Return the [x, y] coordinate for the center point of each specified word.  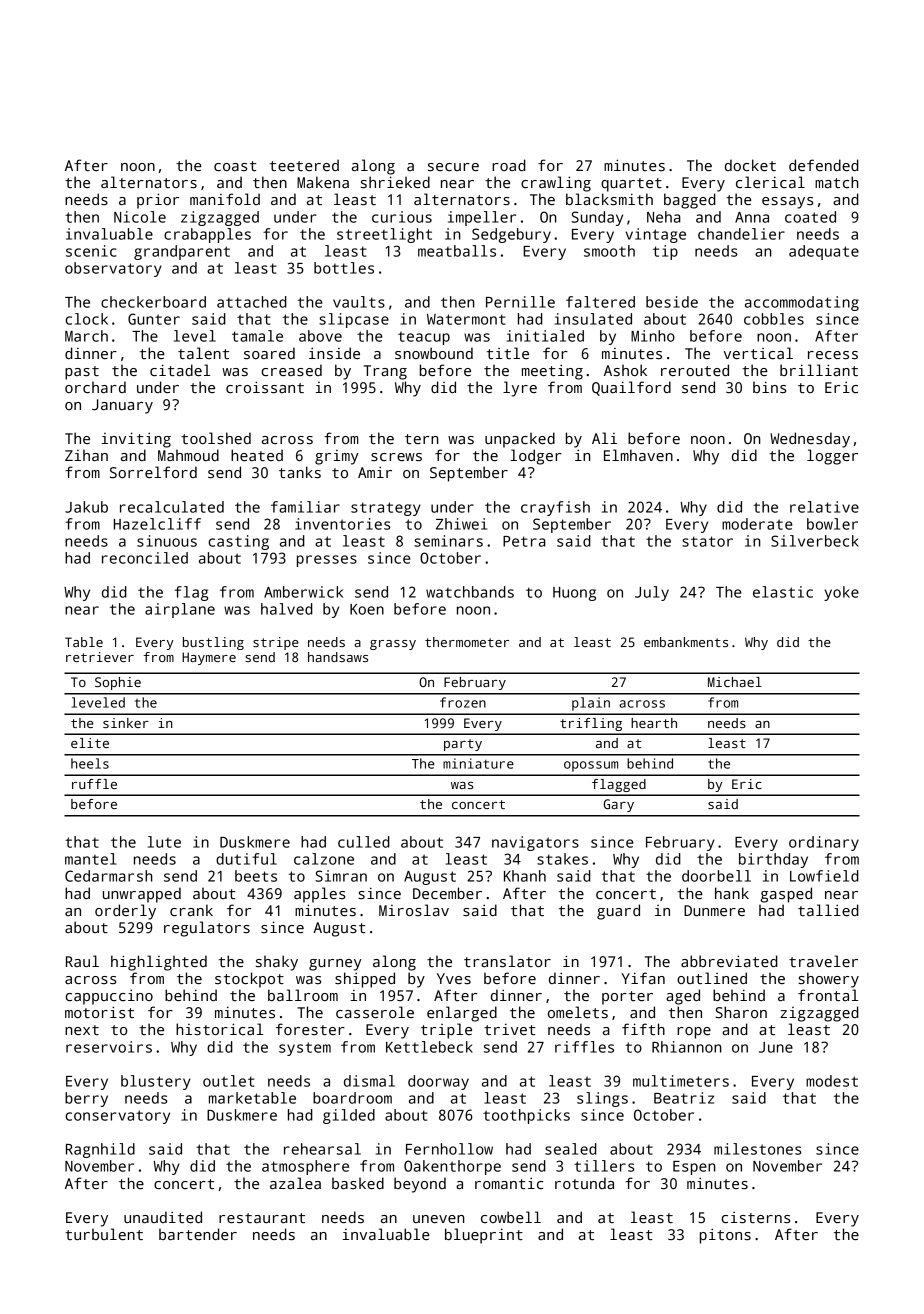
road [509, 165]
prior [158, 201]
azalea [295, 1183]
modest [832, 1081]
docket [750, 165]
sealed [571, 1149]
